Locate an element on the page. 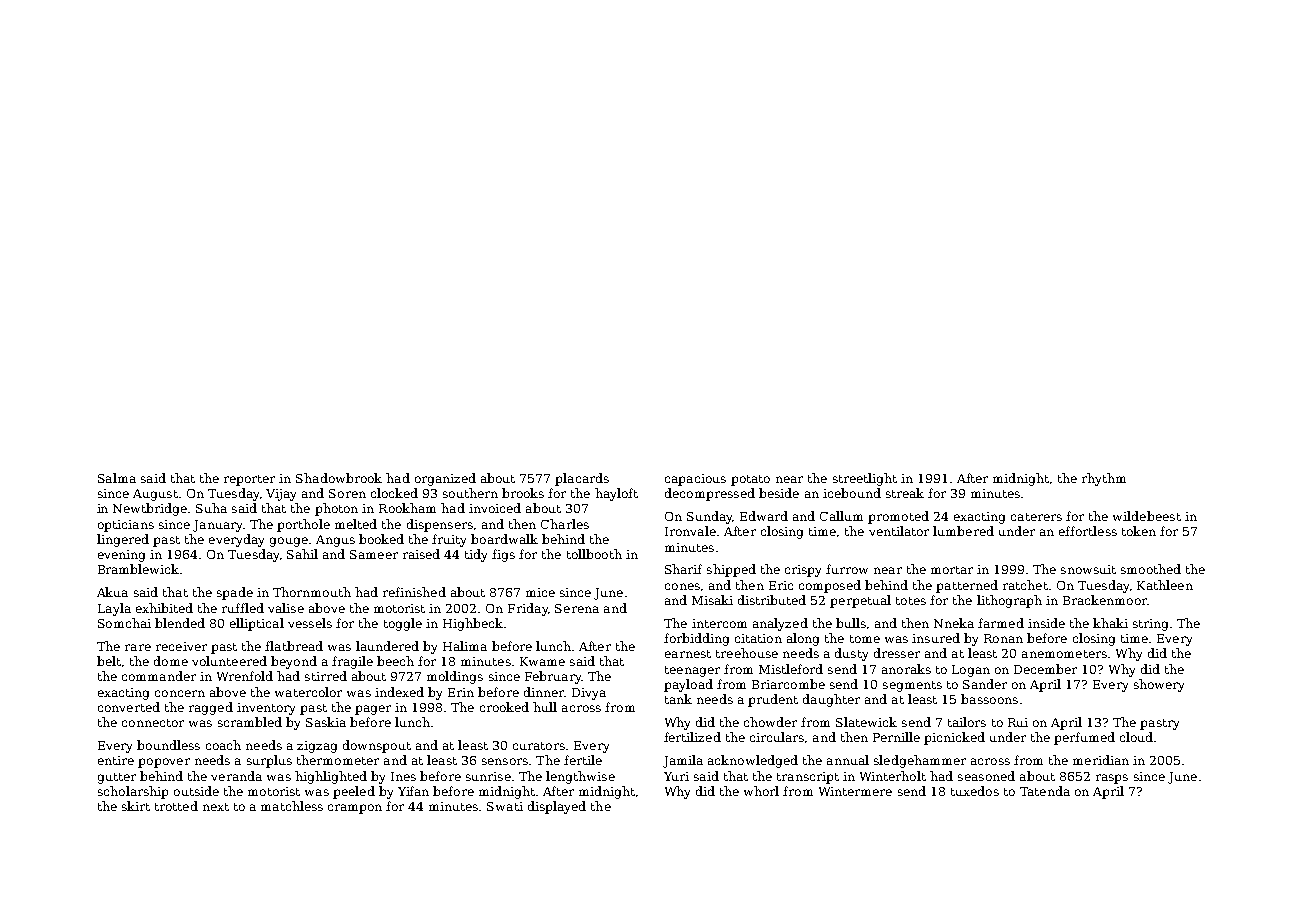 This page has height=924, width=1308. capacious is located at coordinates (695, 480).
